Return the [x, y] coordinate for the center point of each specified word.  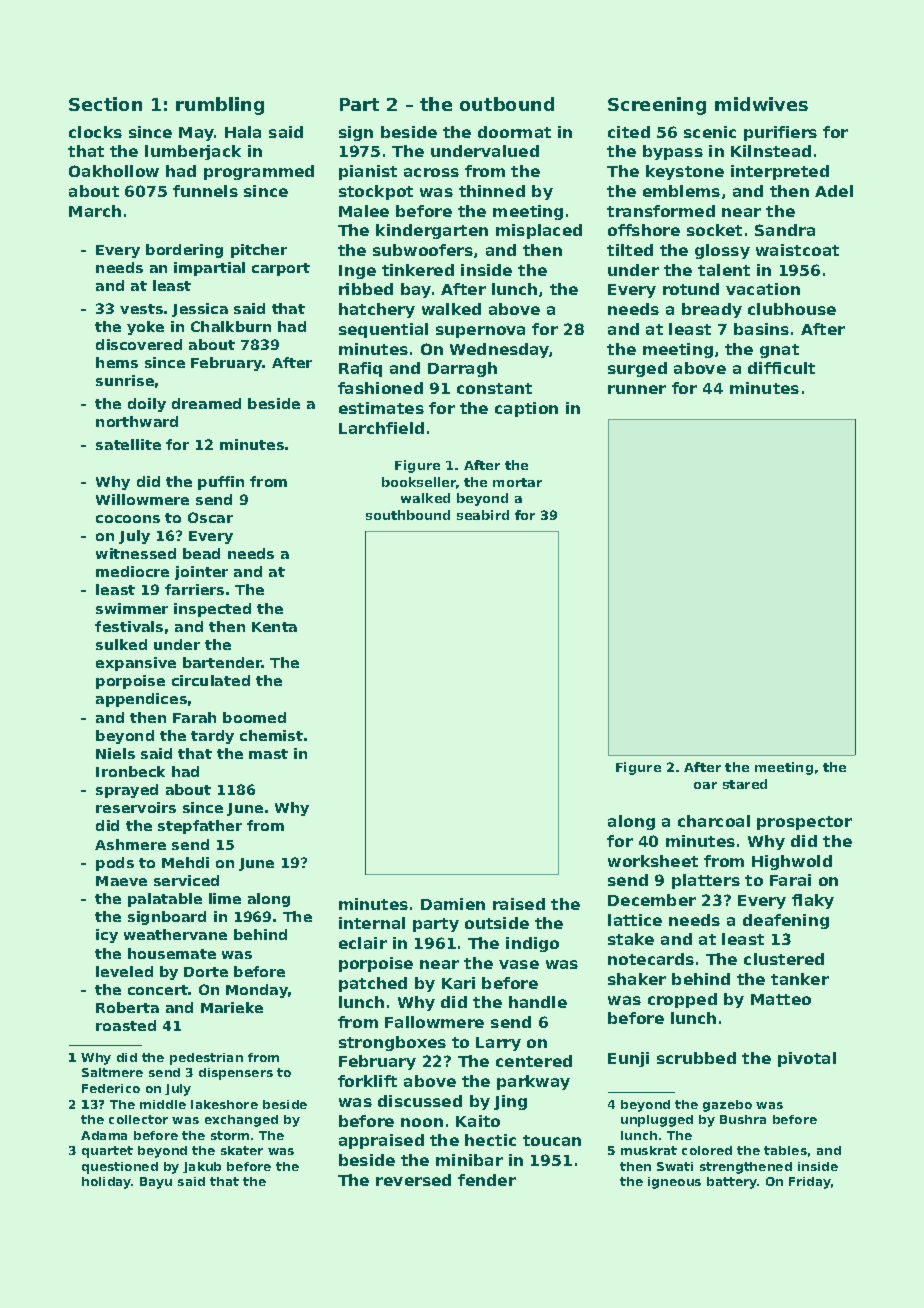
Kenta [274, 627]
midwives [761, 104]
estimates [381, 408]
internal [372, 923]
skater [242, 1150]
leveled [124, 971]
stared [745, 784]
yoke [145, 328]
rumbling [220, 106]
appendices [141, 700]
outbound [507, 104]
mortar [517, 482]
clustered [784, 959]
